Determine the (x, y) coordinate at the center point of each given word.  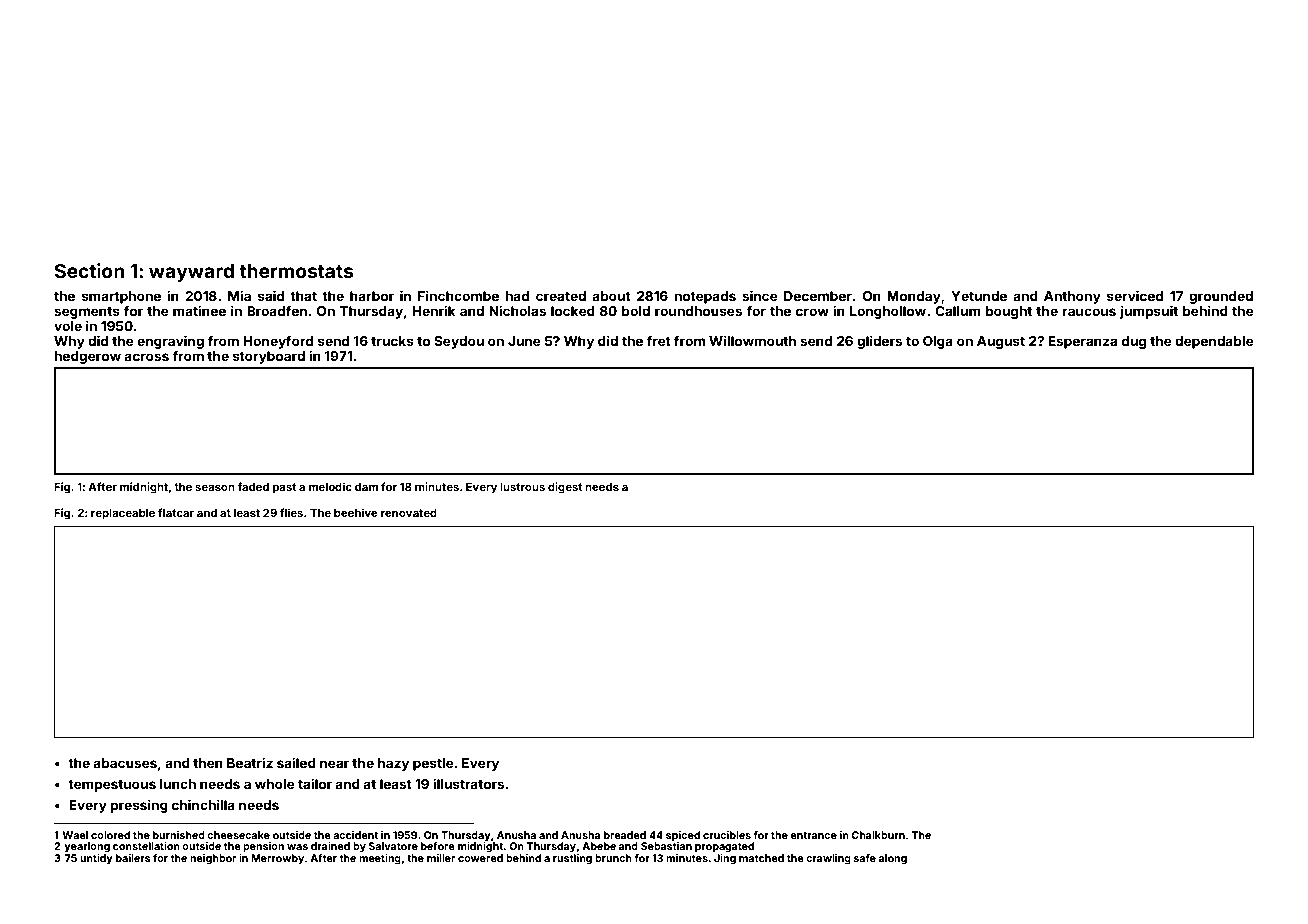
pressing (139, 806)
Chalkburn (878, 835)
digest (565, 488)
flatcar (176, 512)
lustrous (522, 487)
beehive (356, 512)
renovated (409, 513)
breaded (625, 835)
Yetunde (979, 296)
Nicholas (517, 310)
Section (89, 270)
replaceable (123, 514)
